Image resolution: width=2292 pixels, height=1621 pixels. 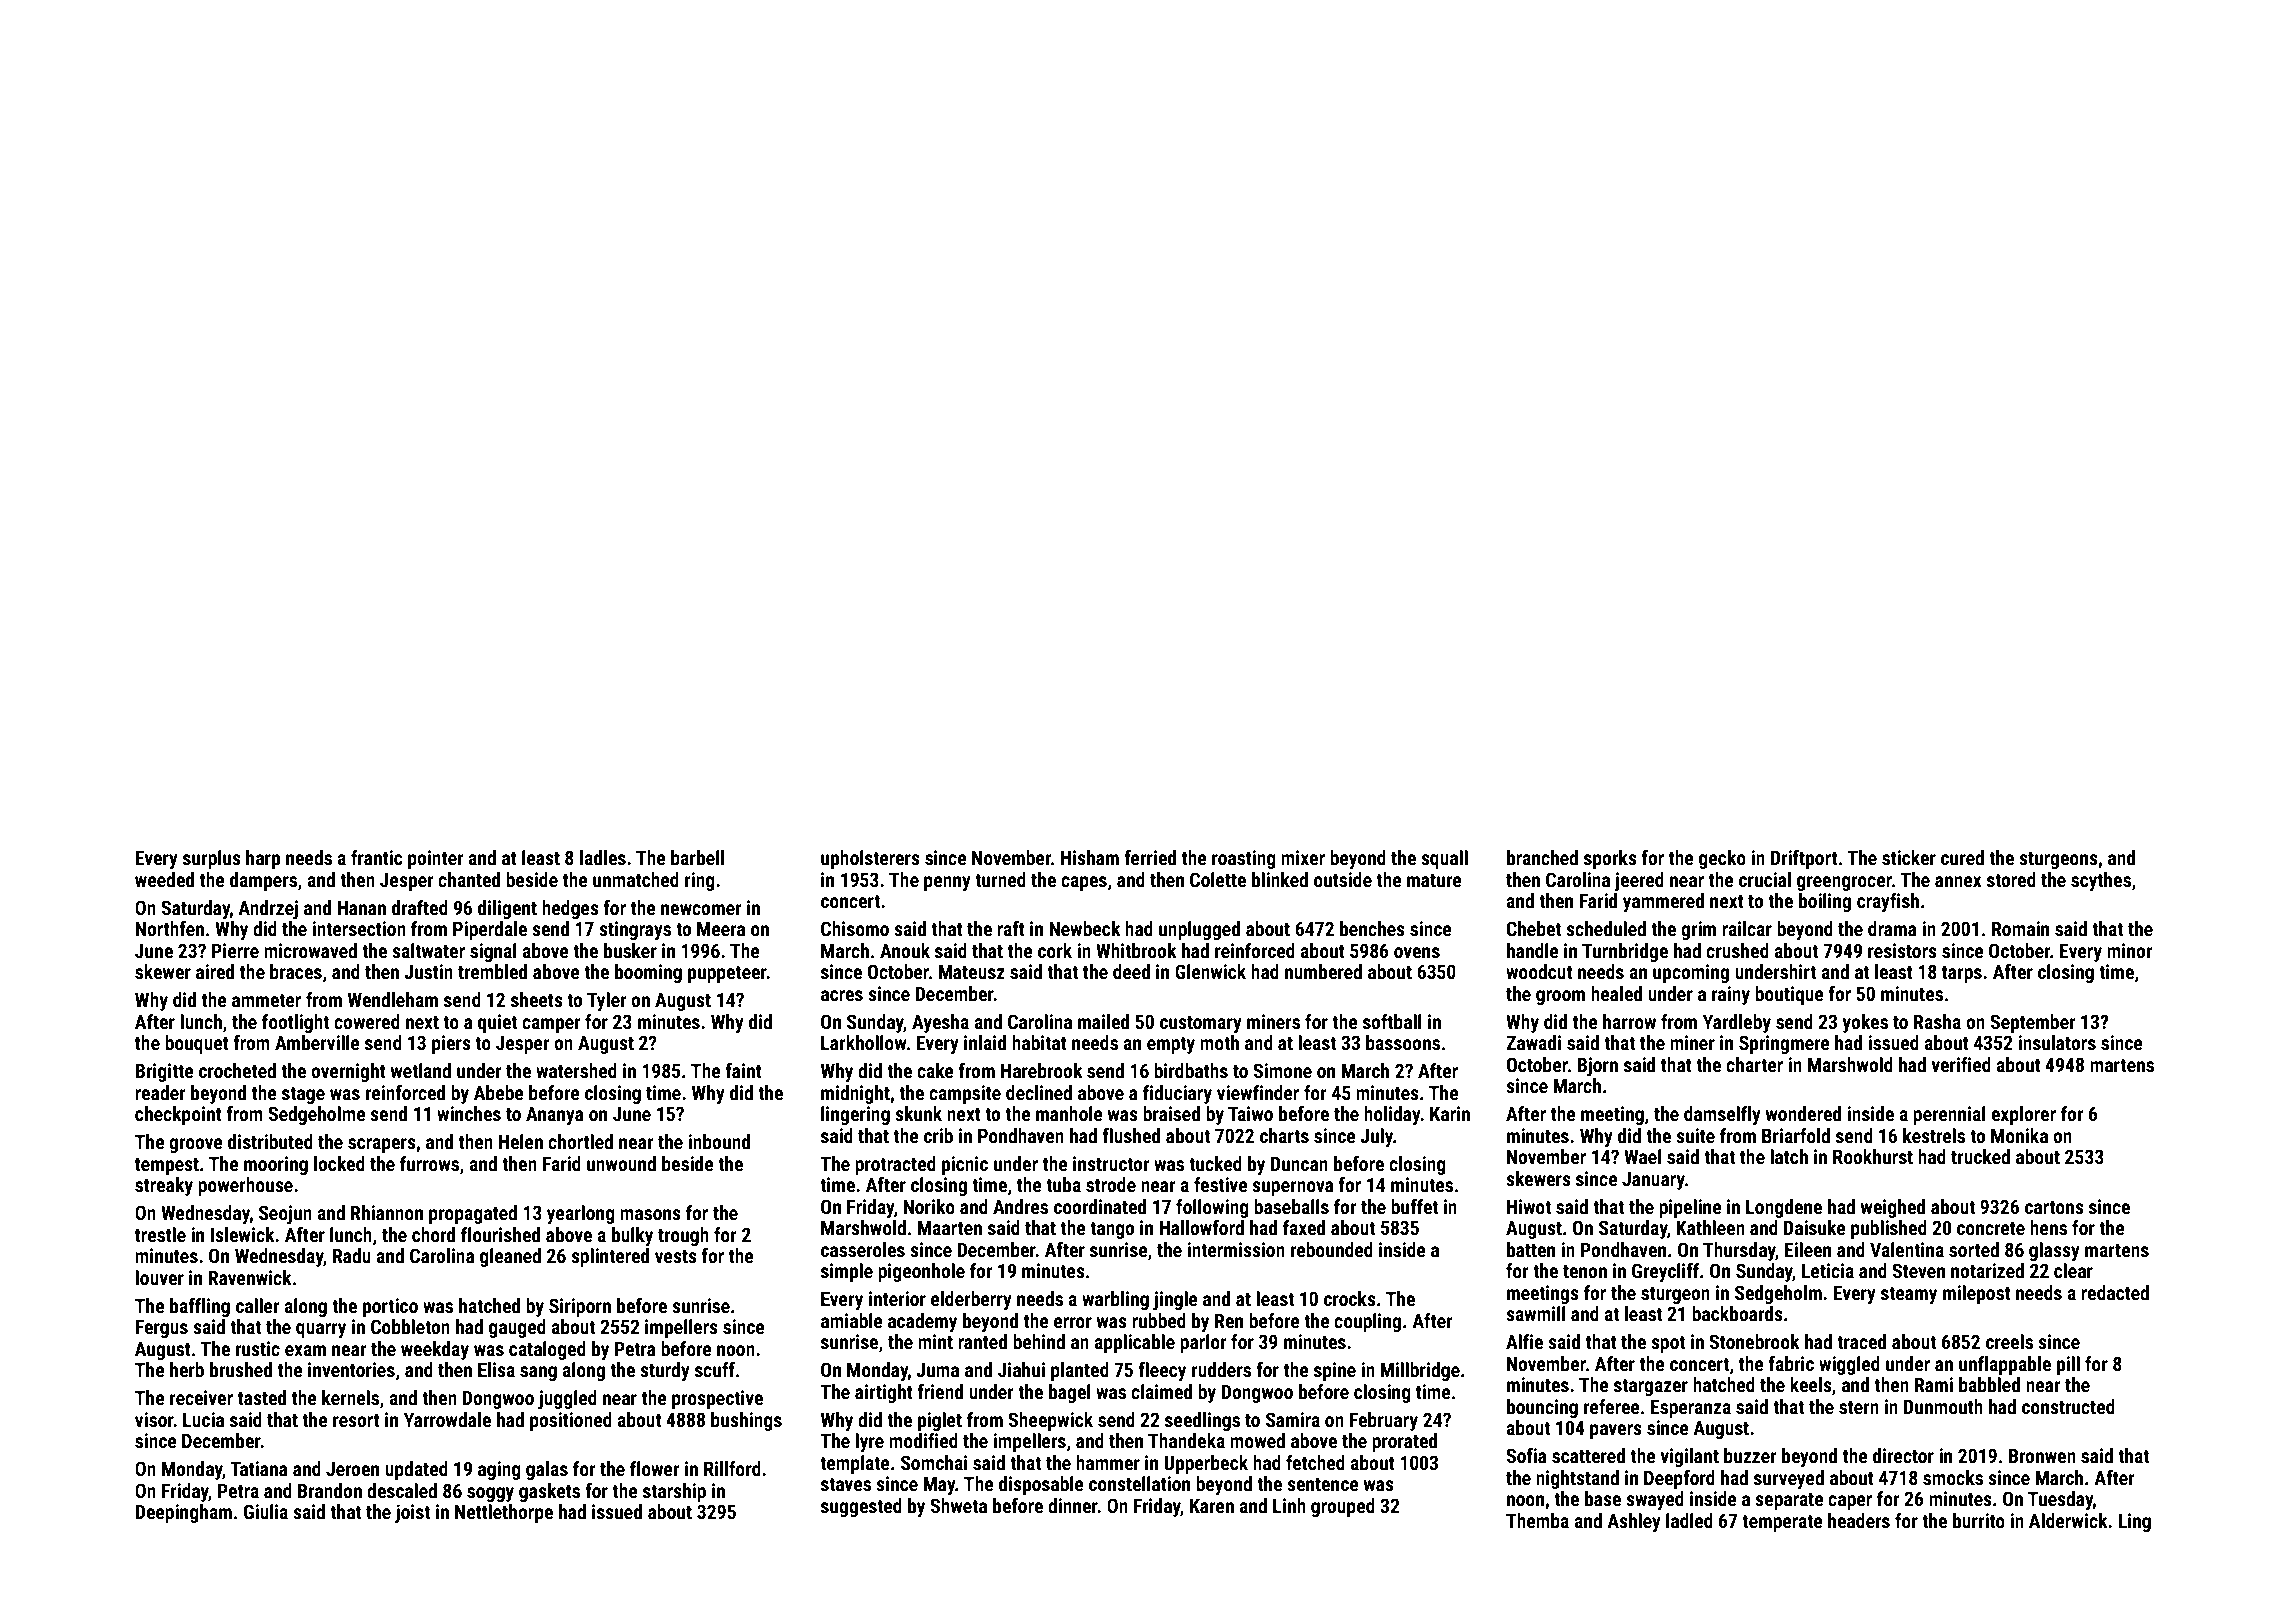 What do you see at coordinates (183, 1513) in the screenshot?
I see `Deepingham` at bounding box center [183, 1513].
